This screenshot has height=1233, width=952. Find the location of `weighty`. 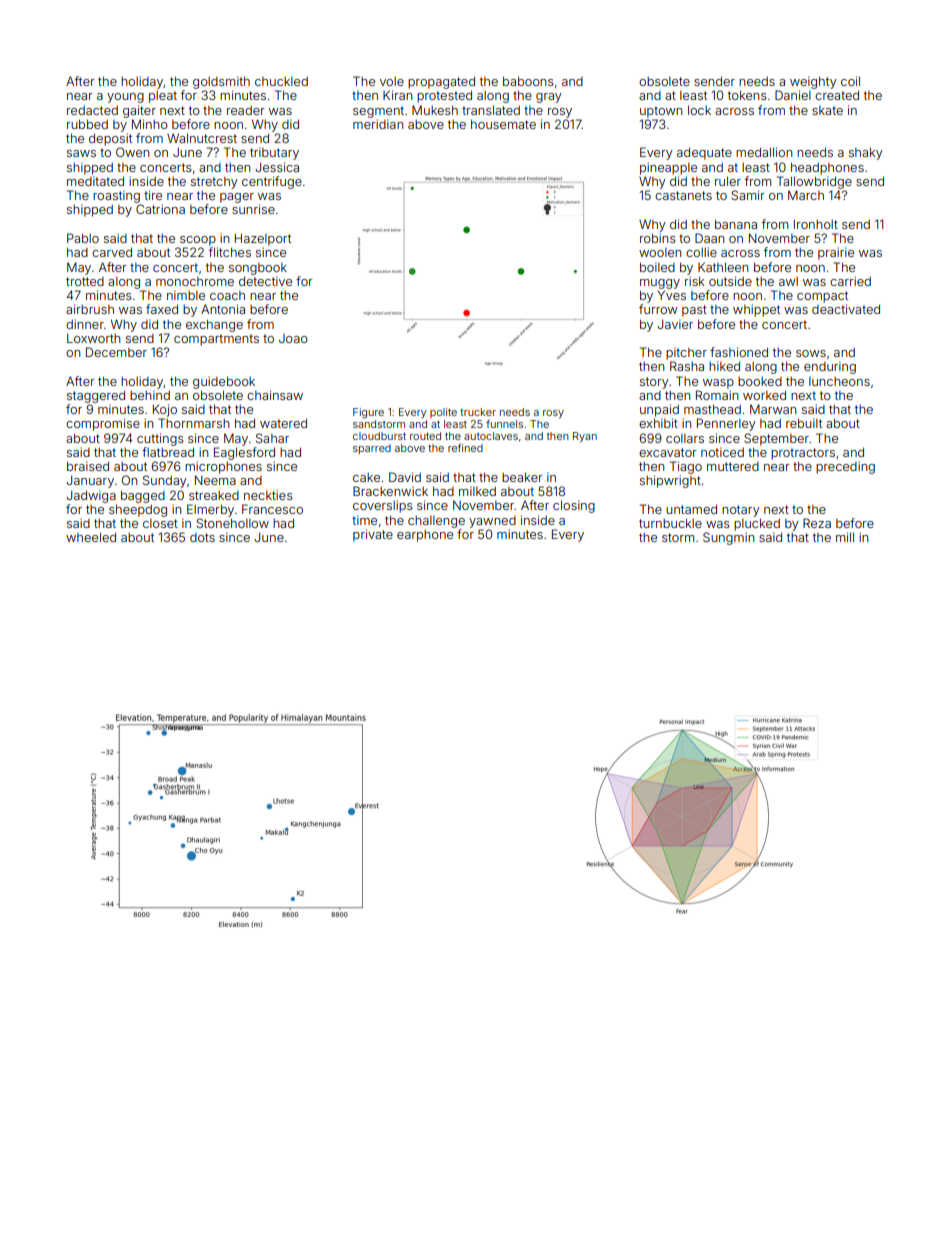

weighty is located at coordinates (813, 82).
